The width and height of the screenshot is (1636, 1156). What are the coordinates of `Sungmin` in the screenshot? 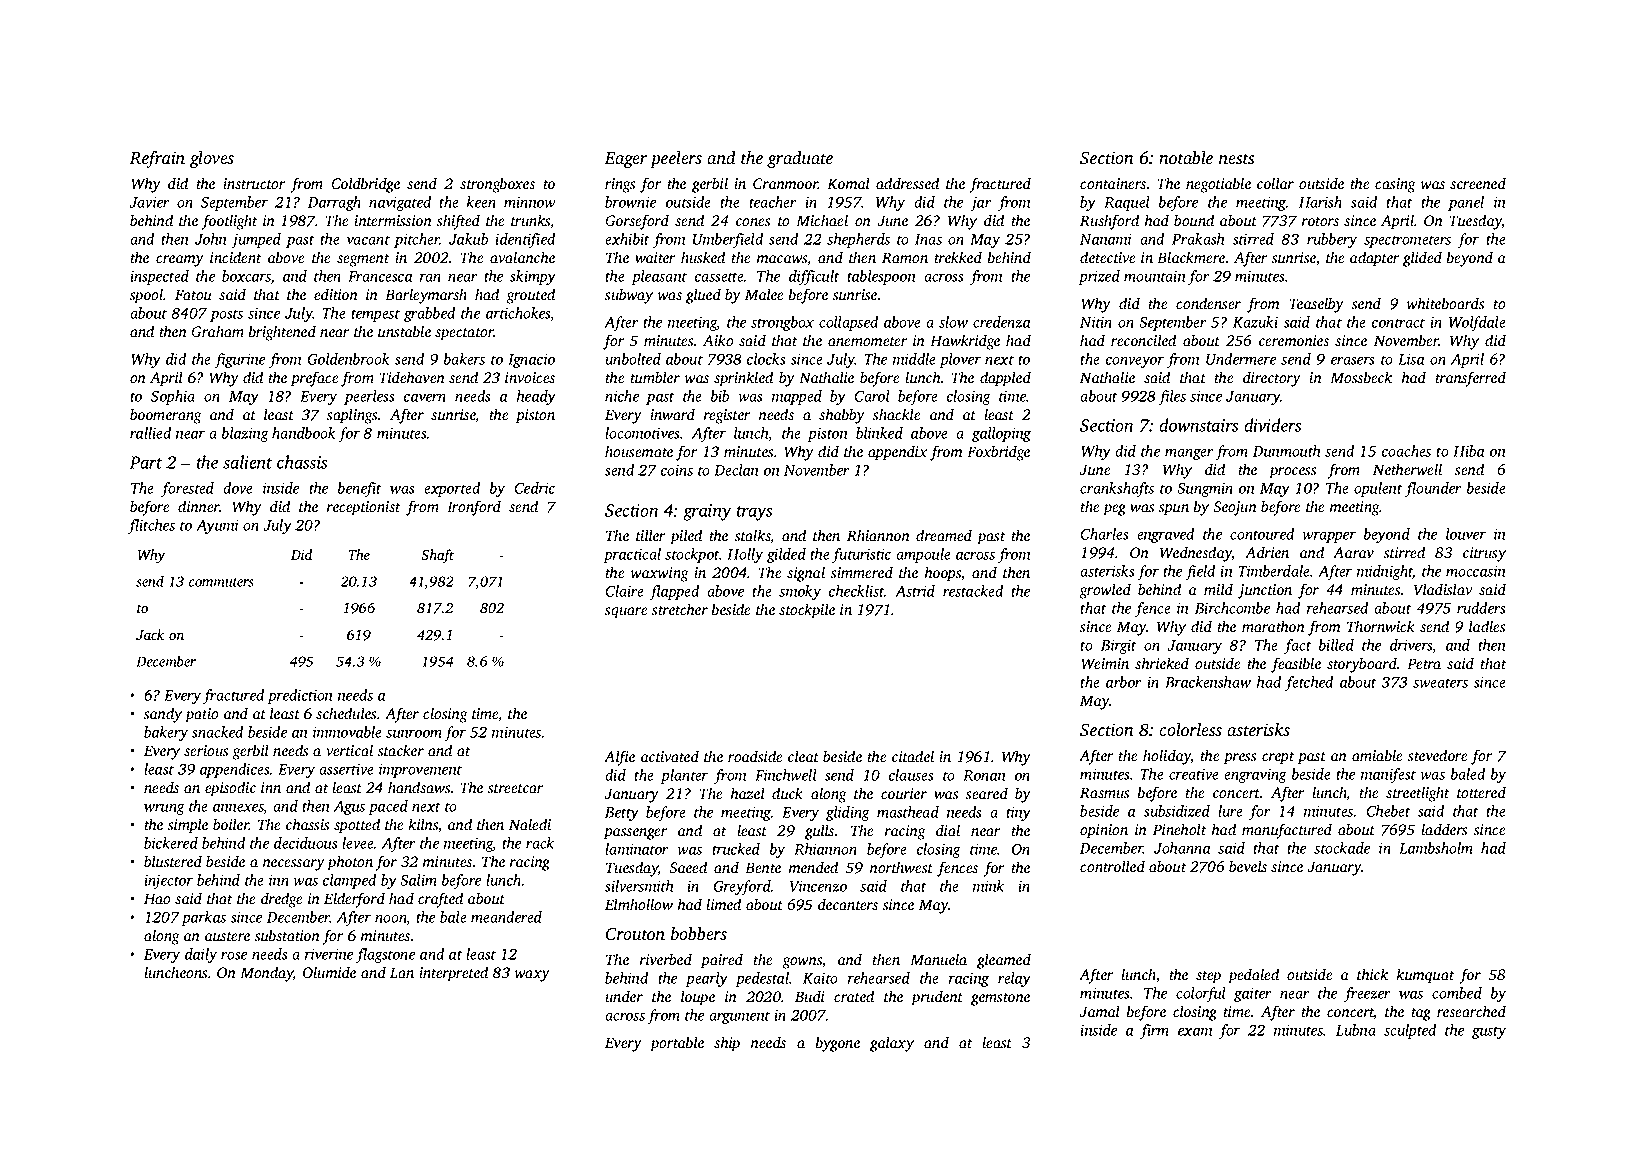 It's located at (1205, 490).
